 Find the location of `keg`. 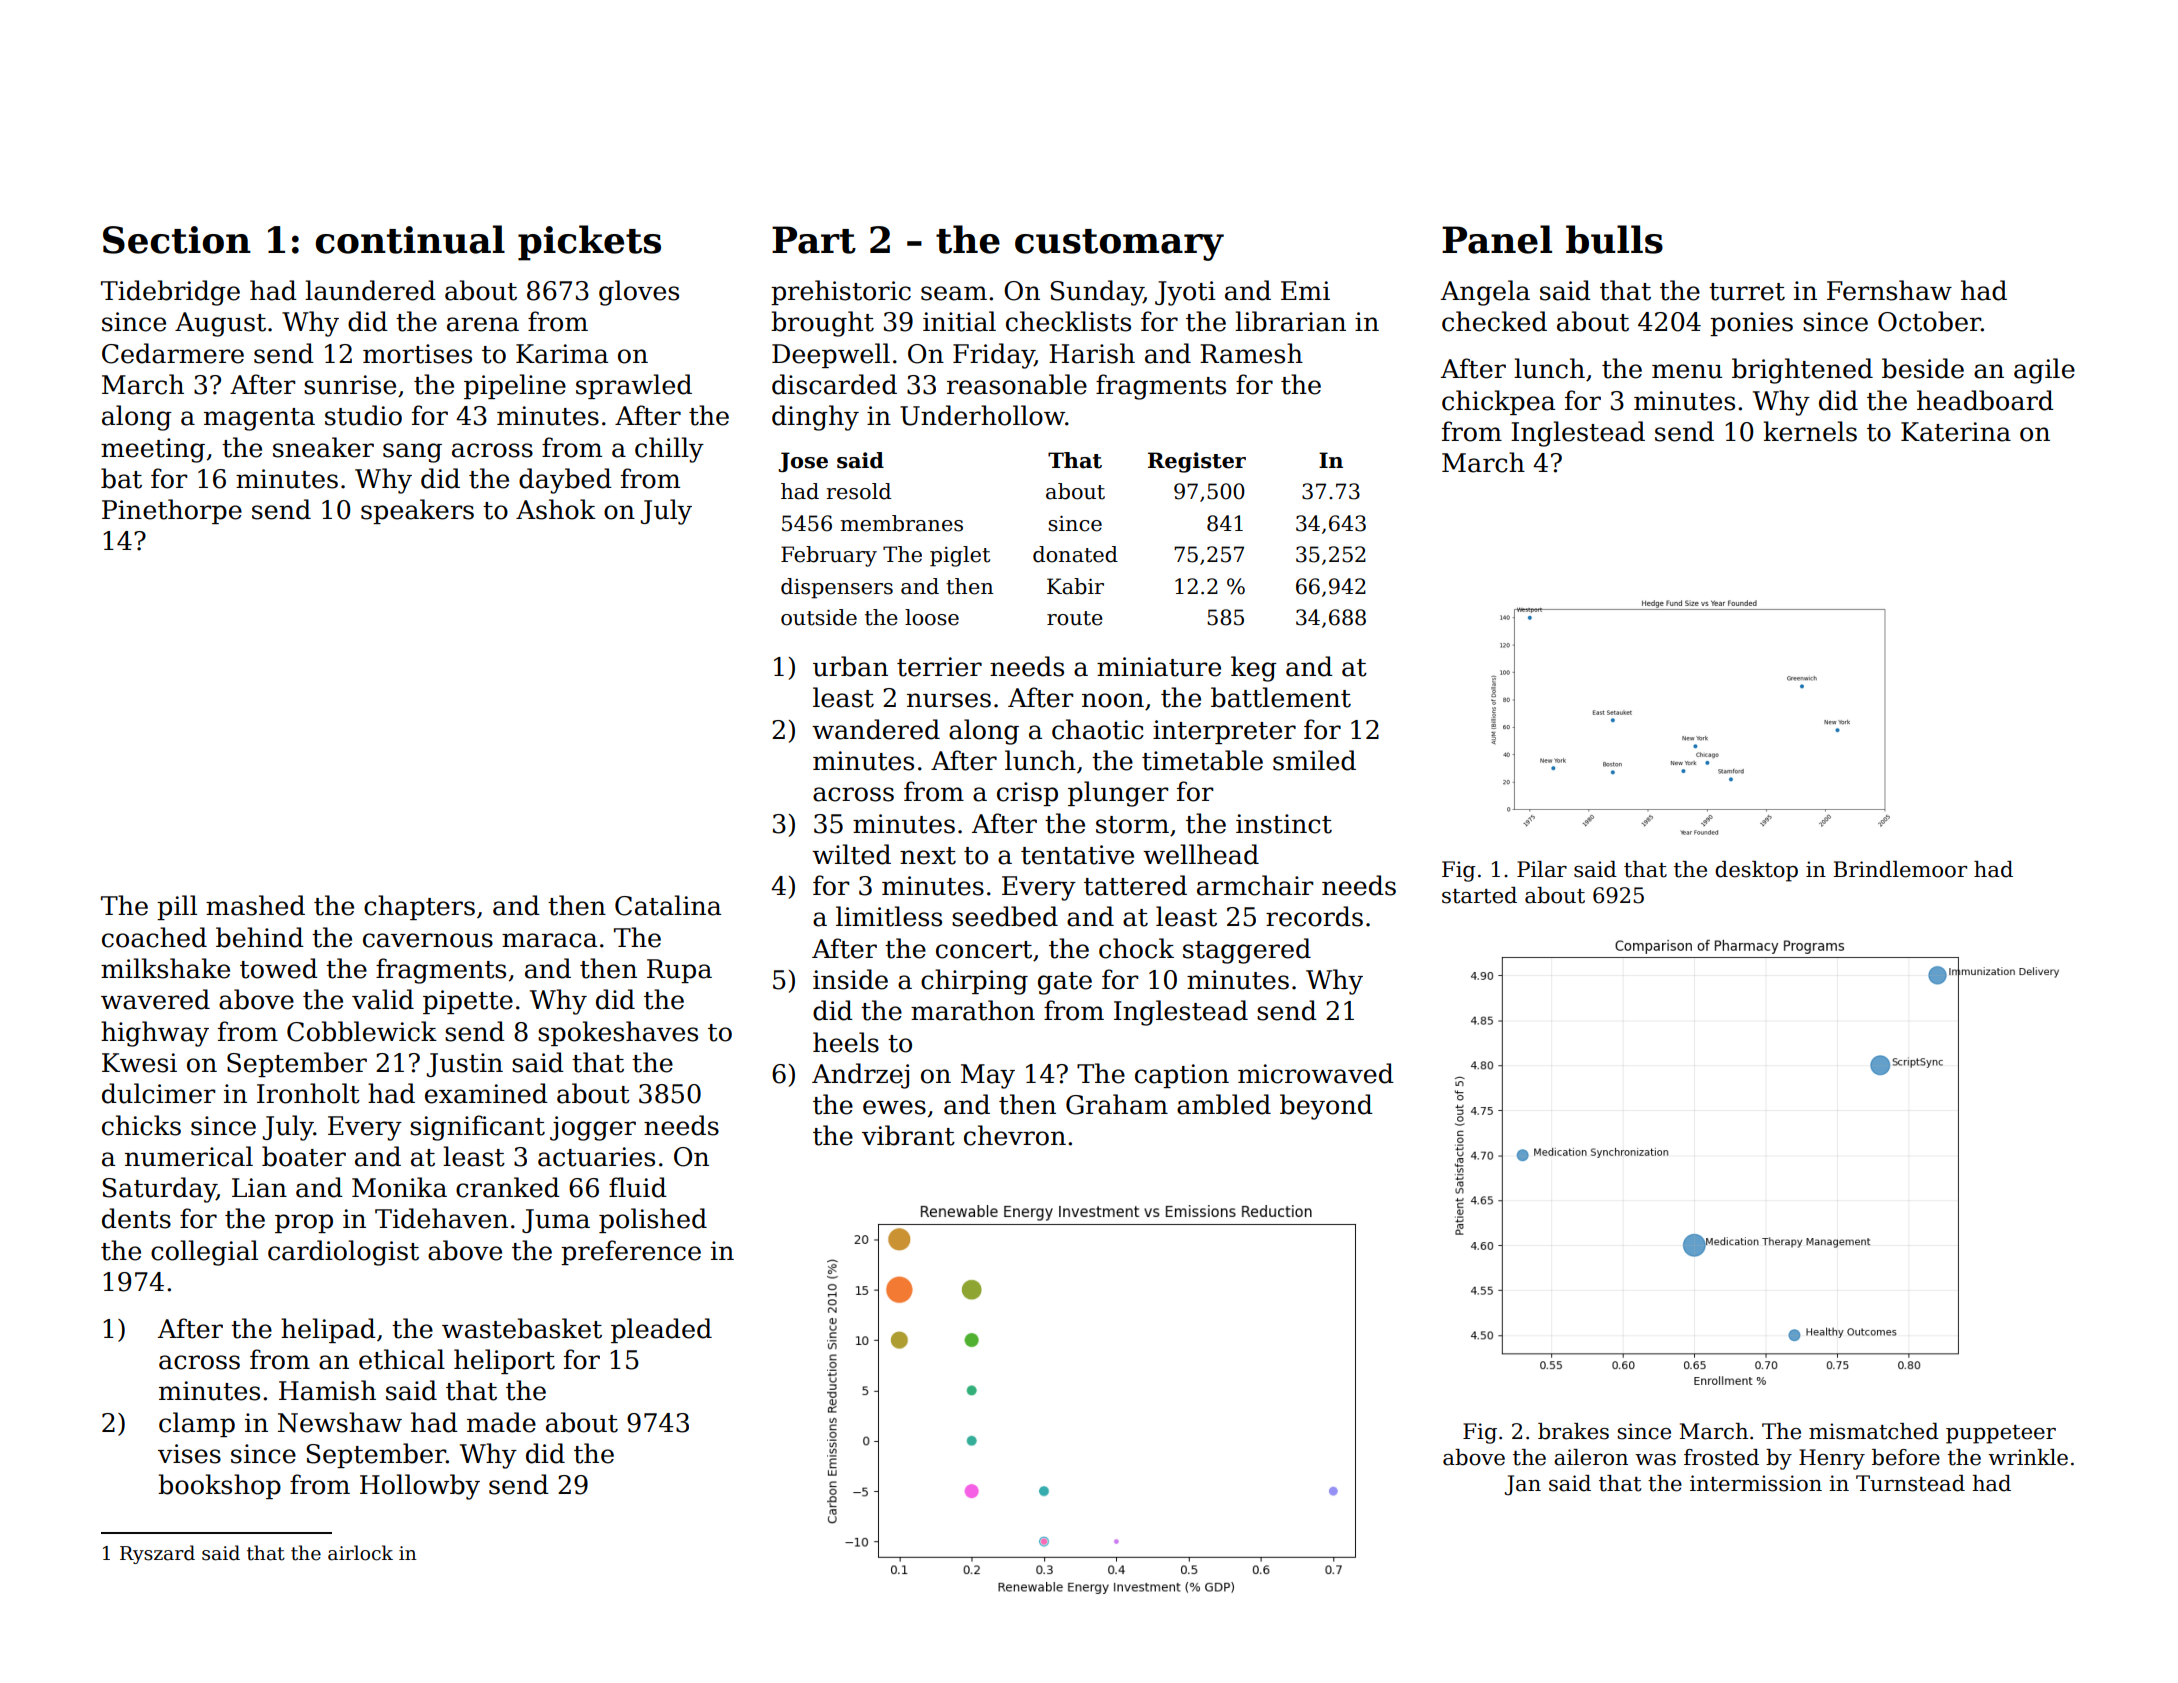

keg is located at coordinates (1254, 669).
